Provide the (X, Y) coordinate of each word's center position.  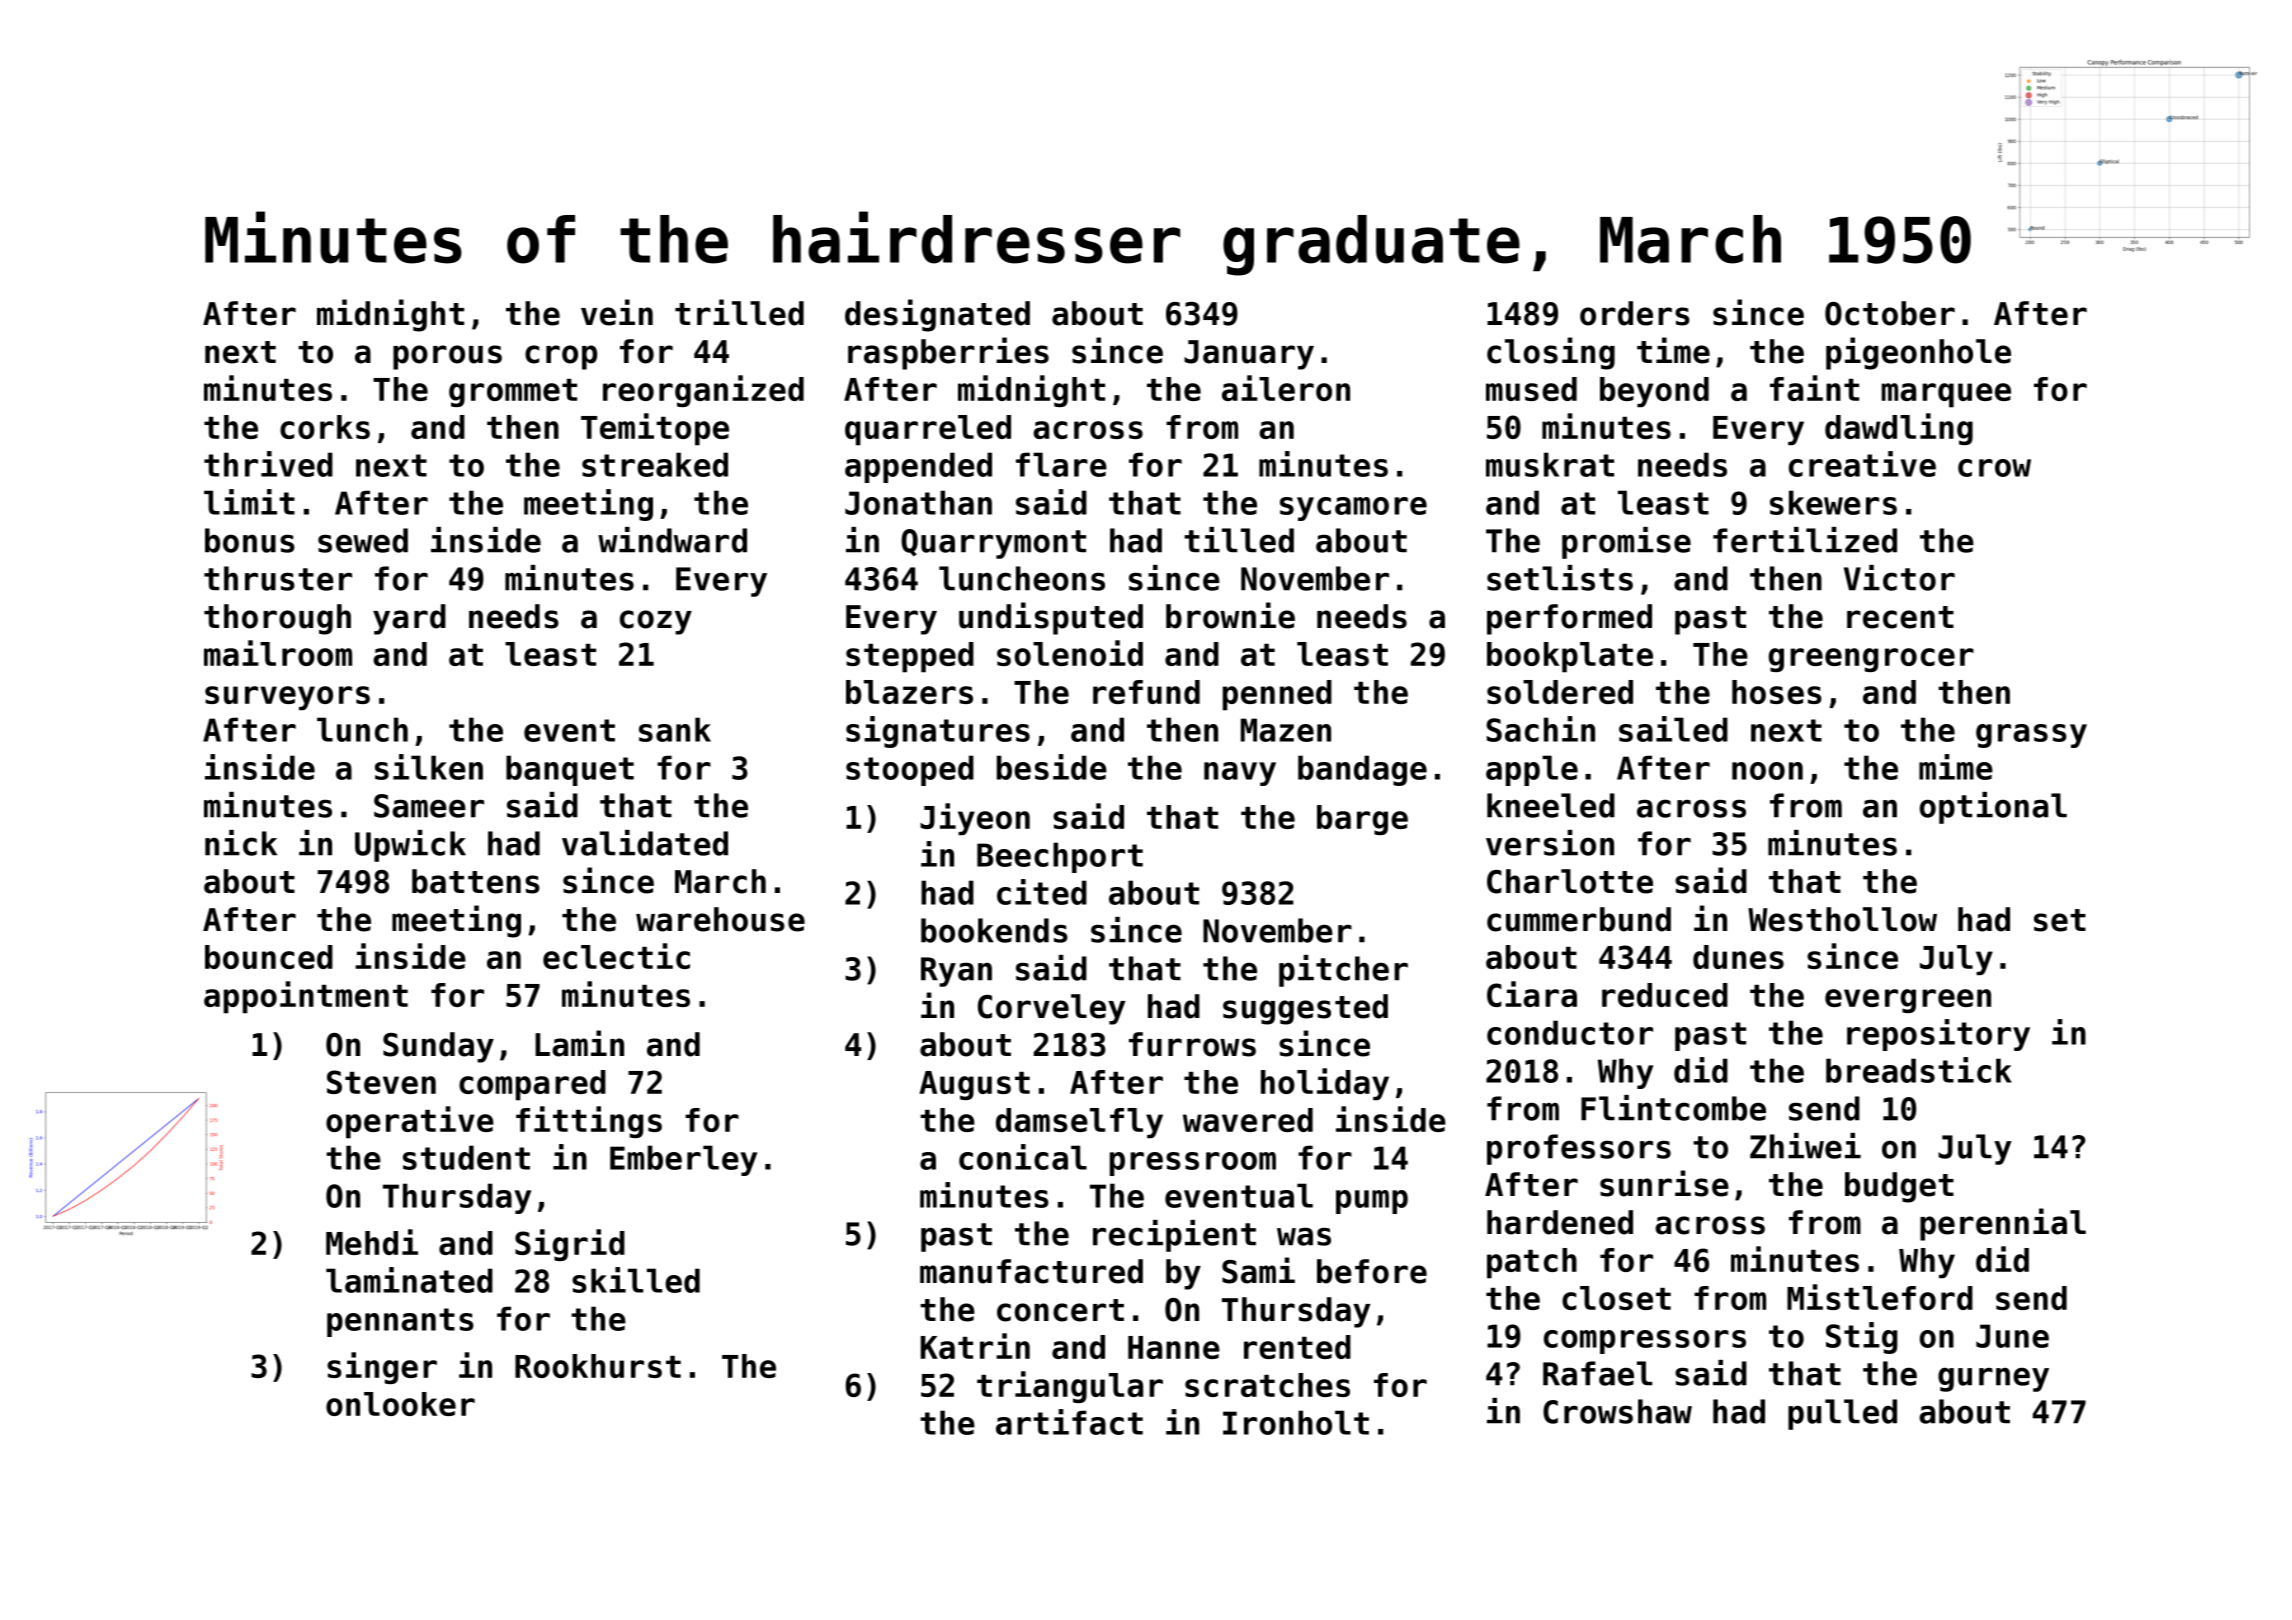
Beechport (1060, 857)
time (1673, 350)
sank (675, 729)
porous (447, 357)
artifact (1069, 1422)
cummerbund (1579, 919)
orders (1635, 313)
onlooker (400, 1404)
